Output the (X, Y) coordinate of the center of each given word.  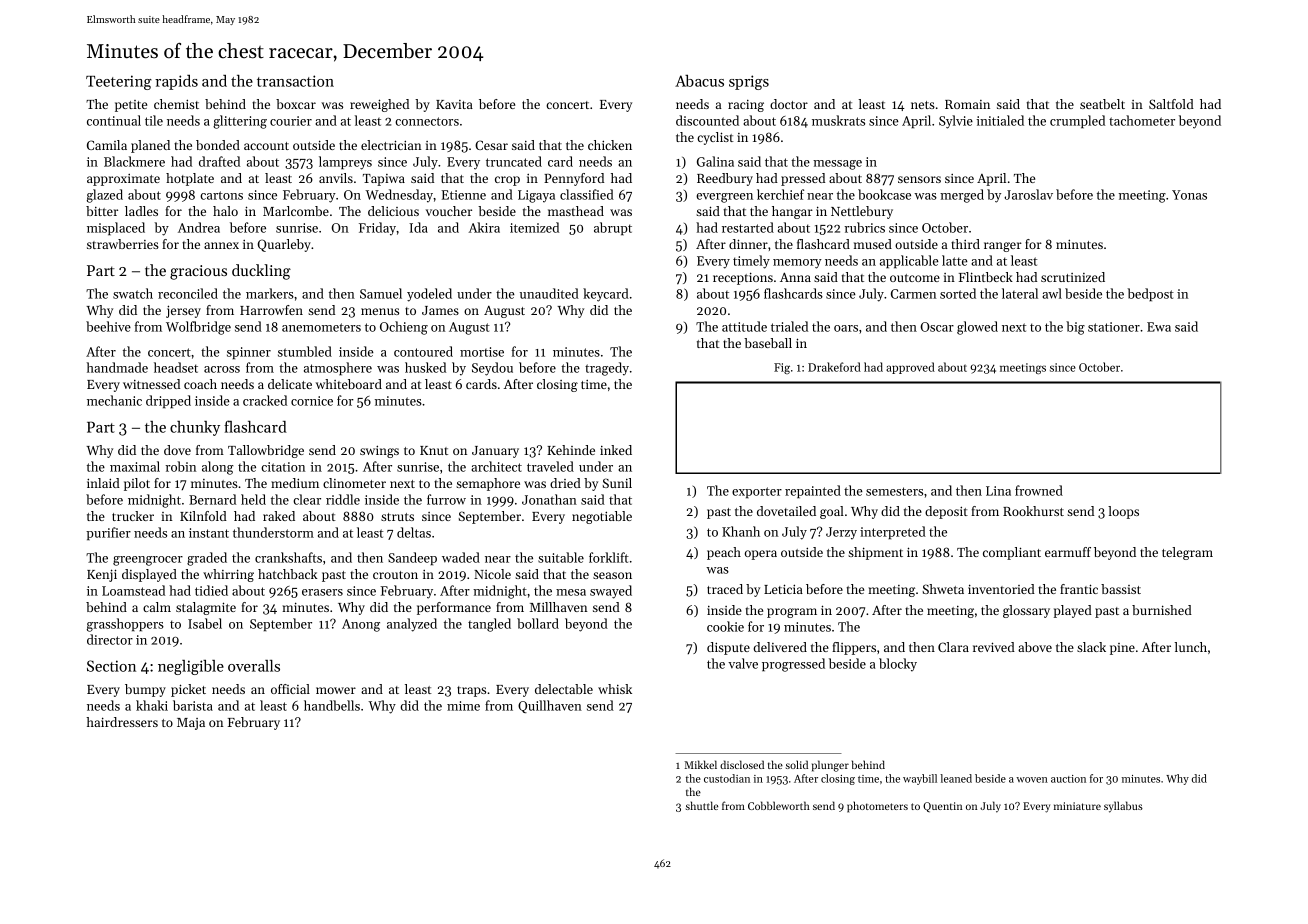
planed (150, 146)
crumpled (1077, 121)
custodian (727, 778)
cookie (725, 626)
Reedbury (725, 179)
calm (157, 607)
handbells (332, 705)
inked (616, 450)
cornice (312, 401)
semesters (894, 491)
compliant (1012, 553)
